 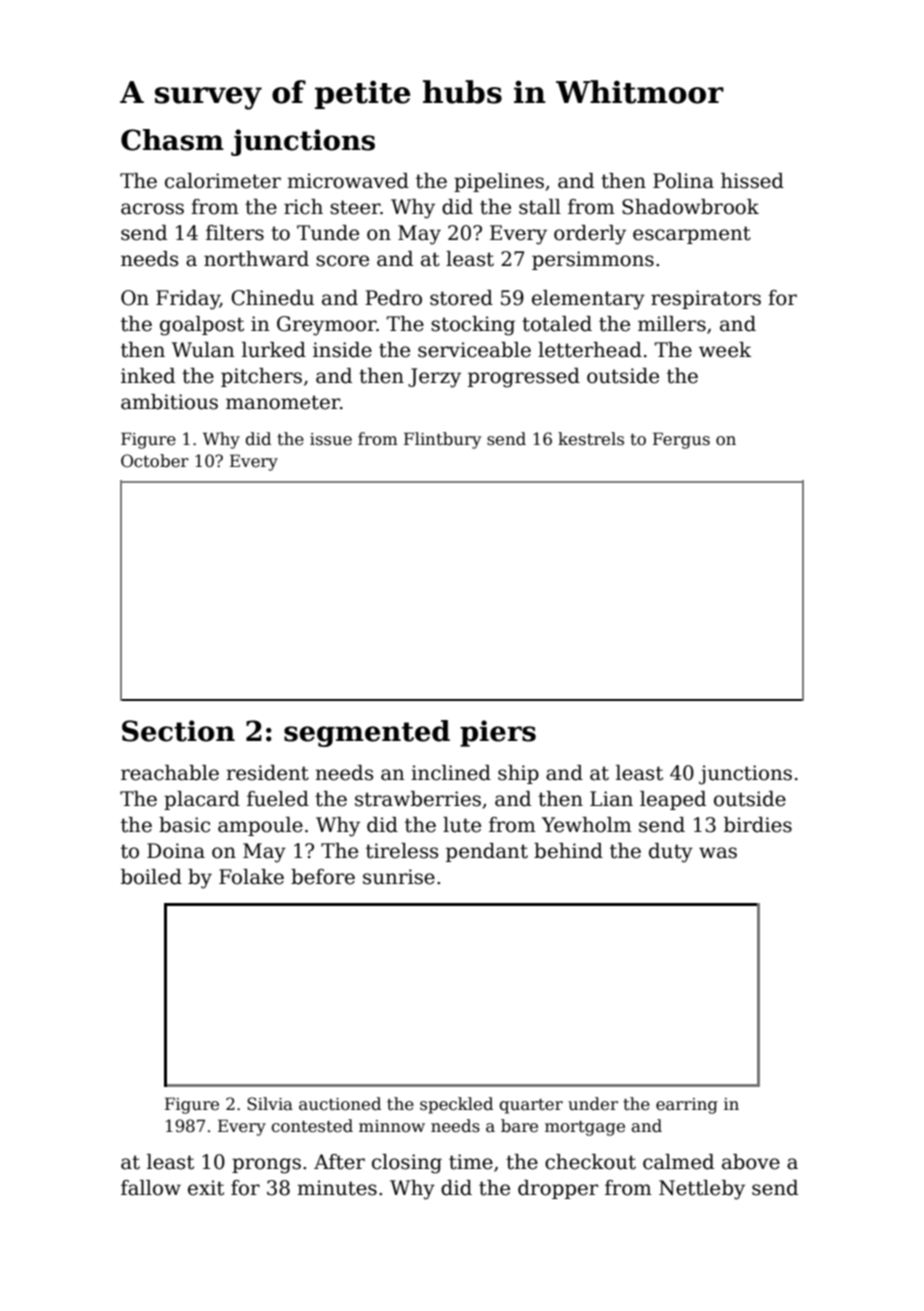 I want to click on Flintbury, so click(x=442, y=440).
